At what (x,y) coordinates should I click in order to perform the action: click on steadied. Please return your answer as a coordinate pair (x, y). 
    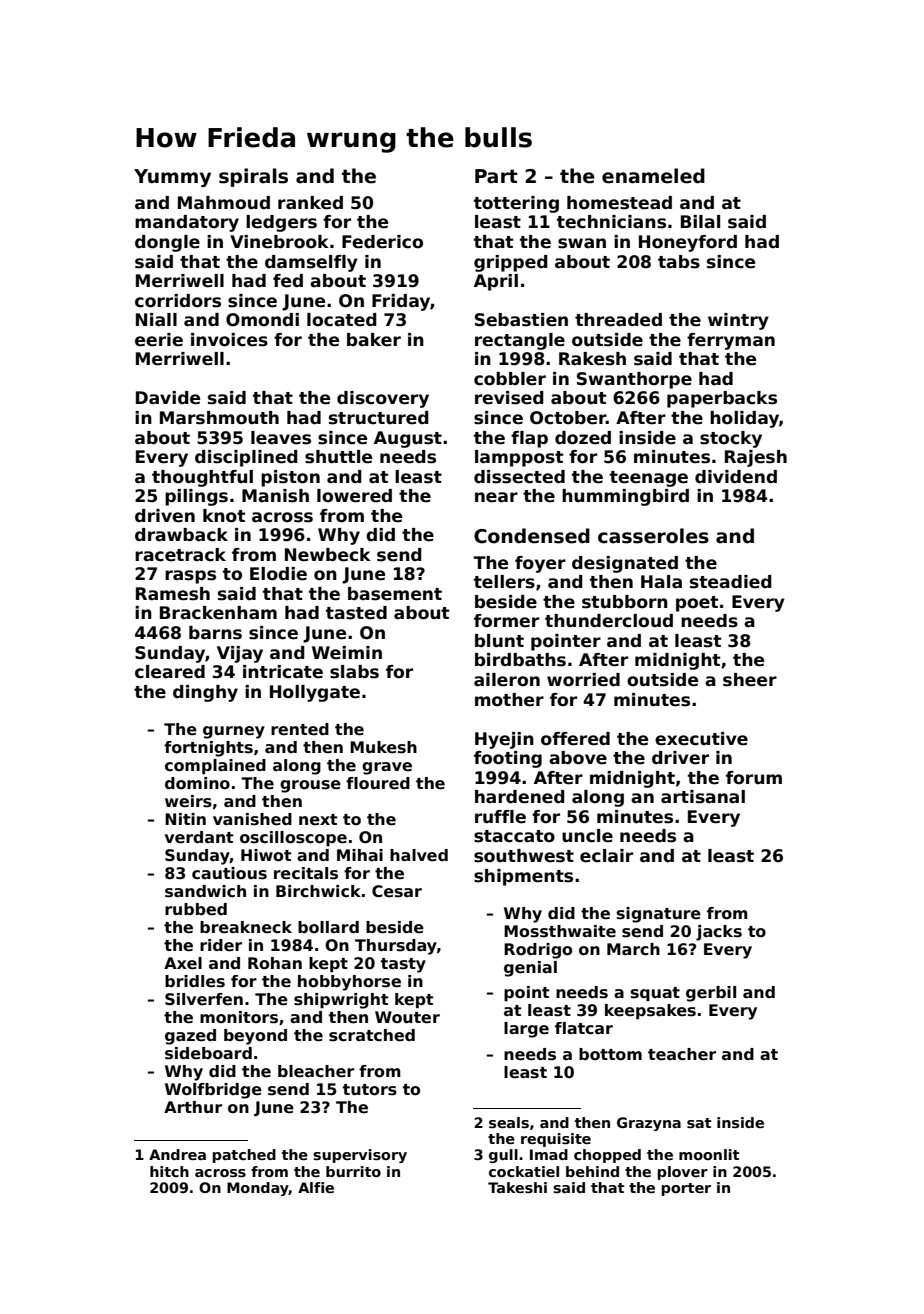
    Looking at the image, I should click on (731, 582).
